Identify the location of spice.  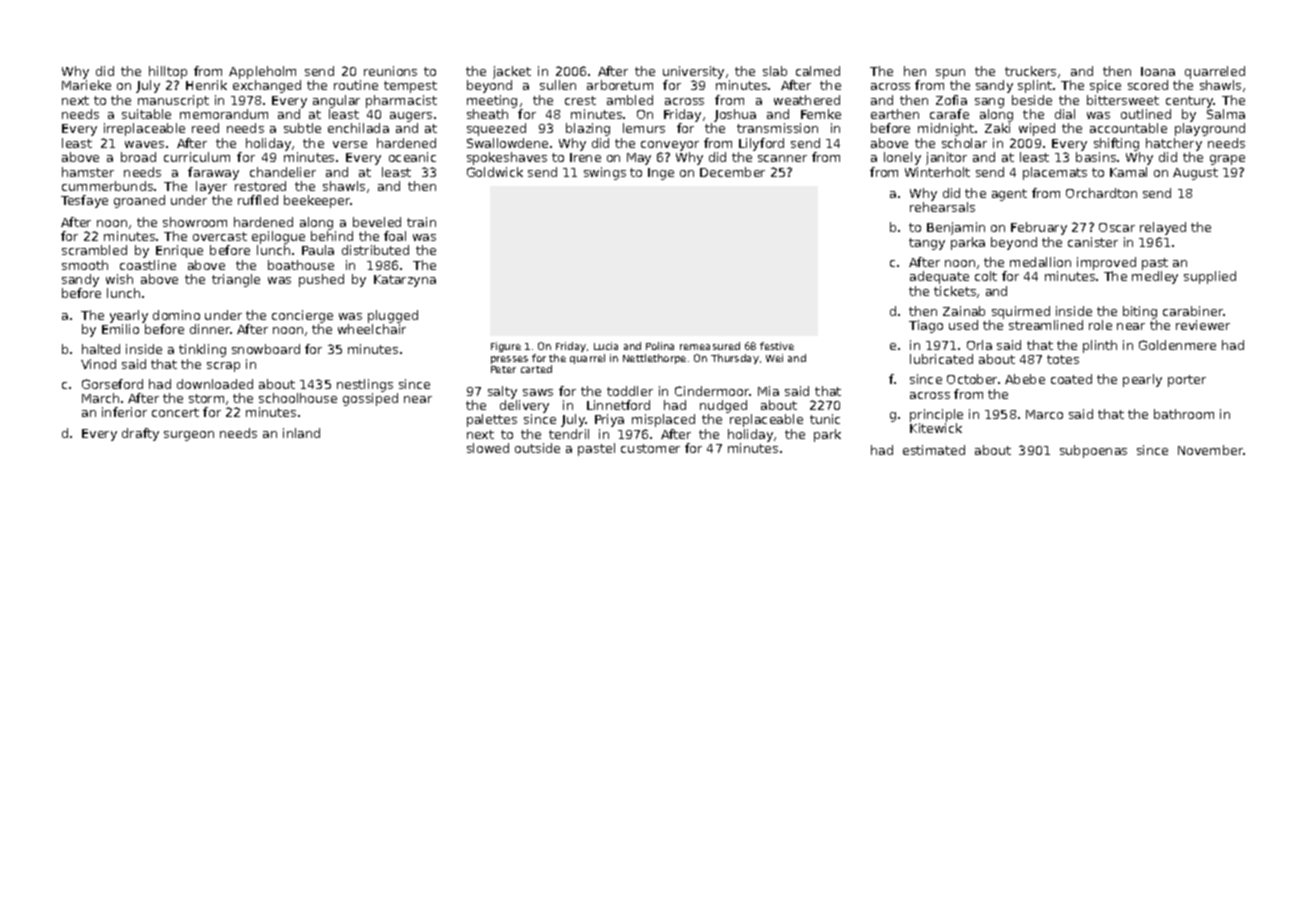
(1105, 86).
